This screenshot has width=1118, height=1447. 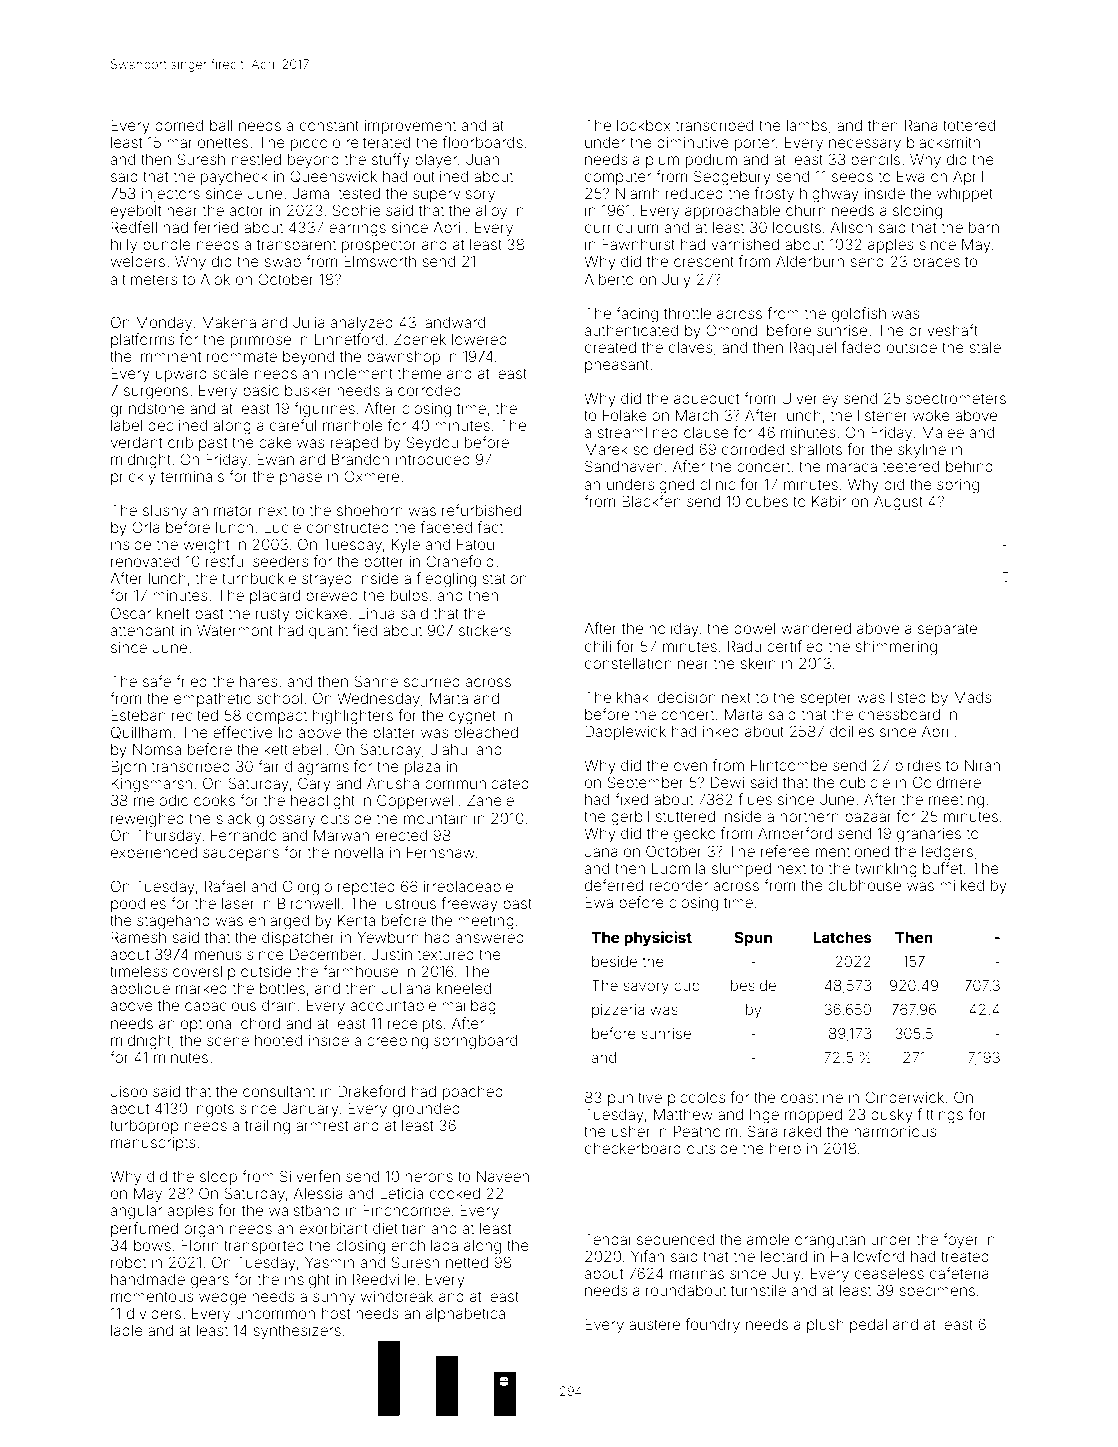 I want to click on lambs, so click(x=807, y=125).
